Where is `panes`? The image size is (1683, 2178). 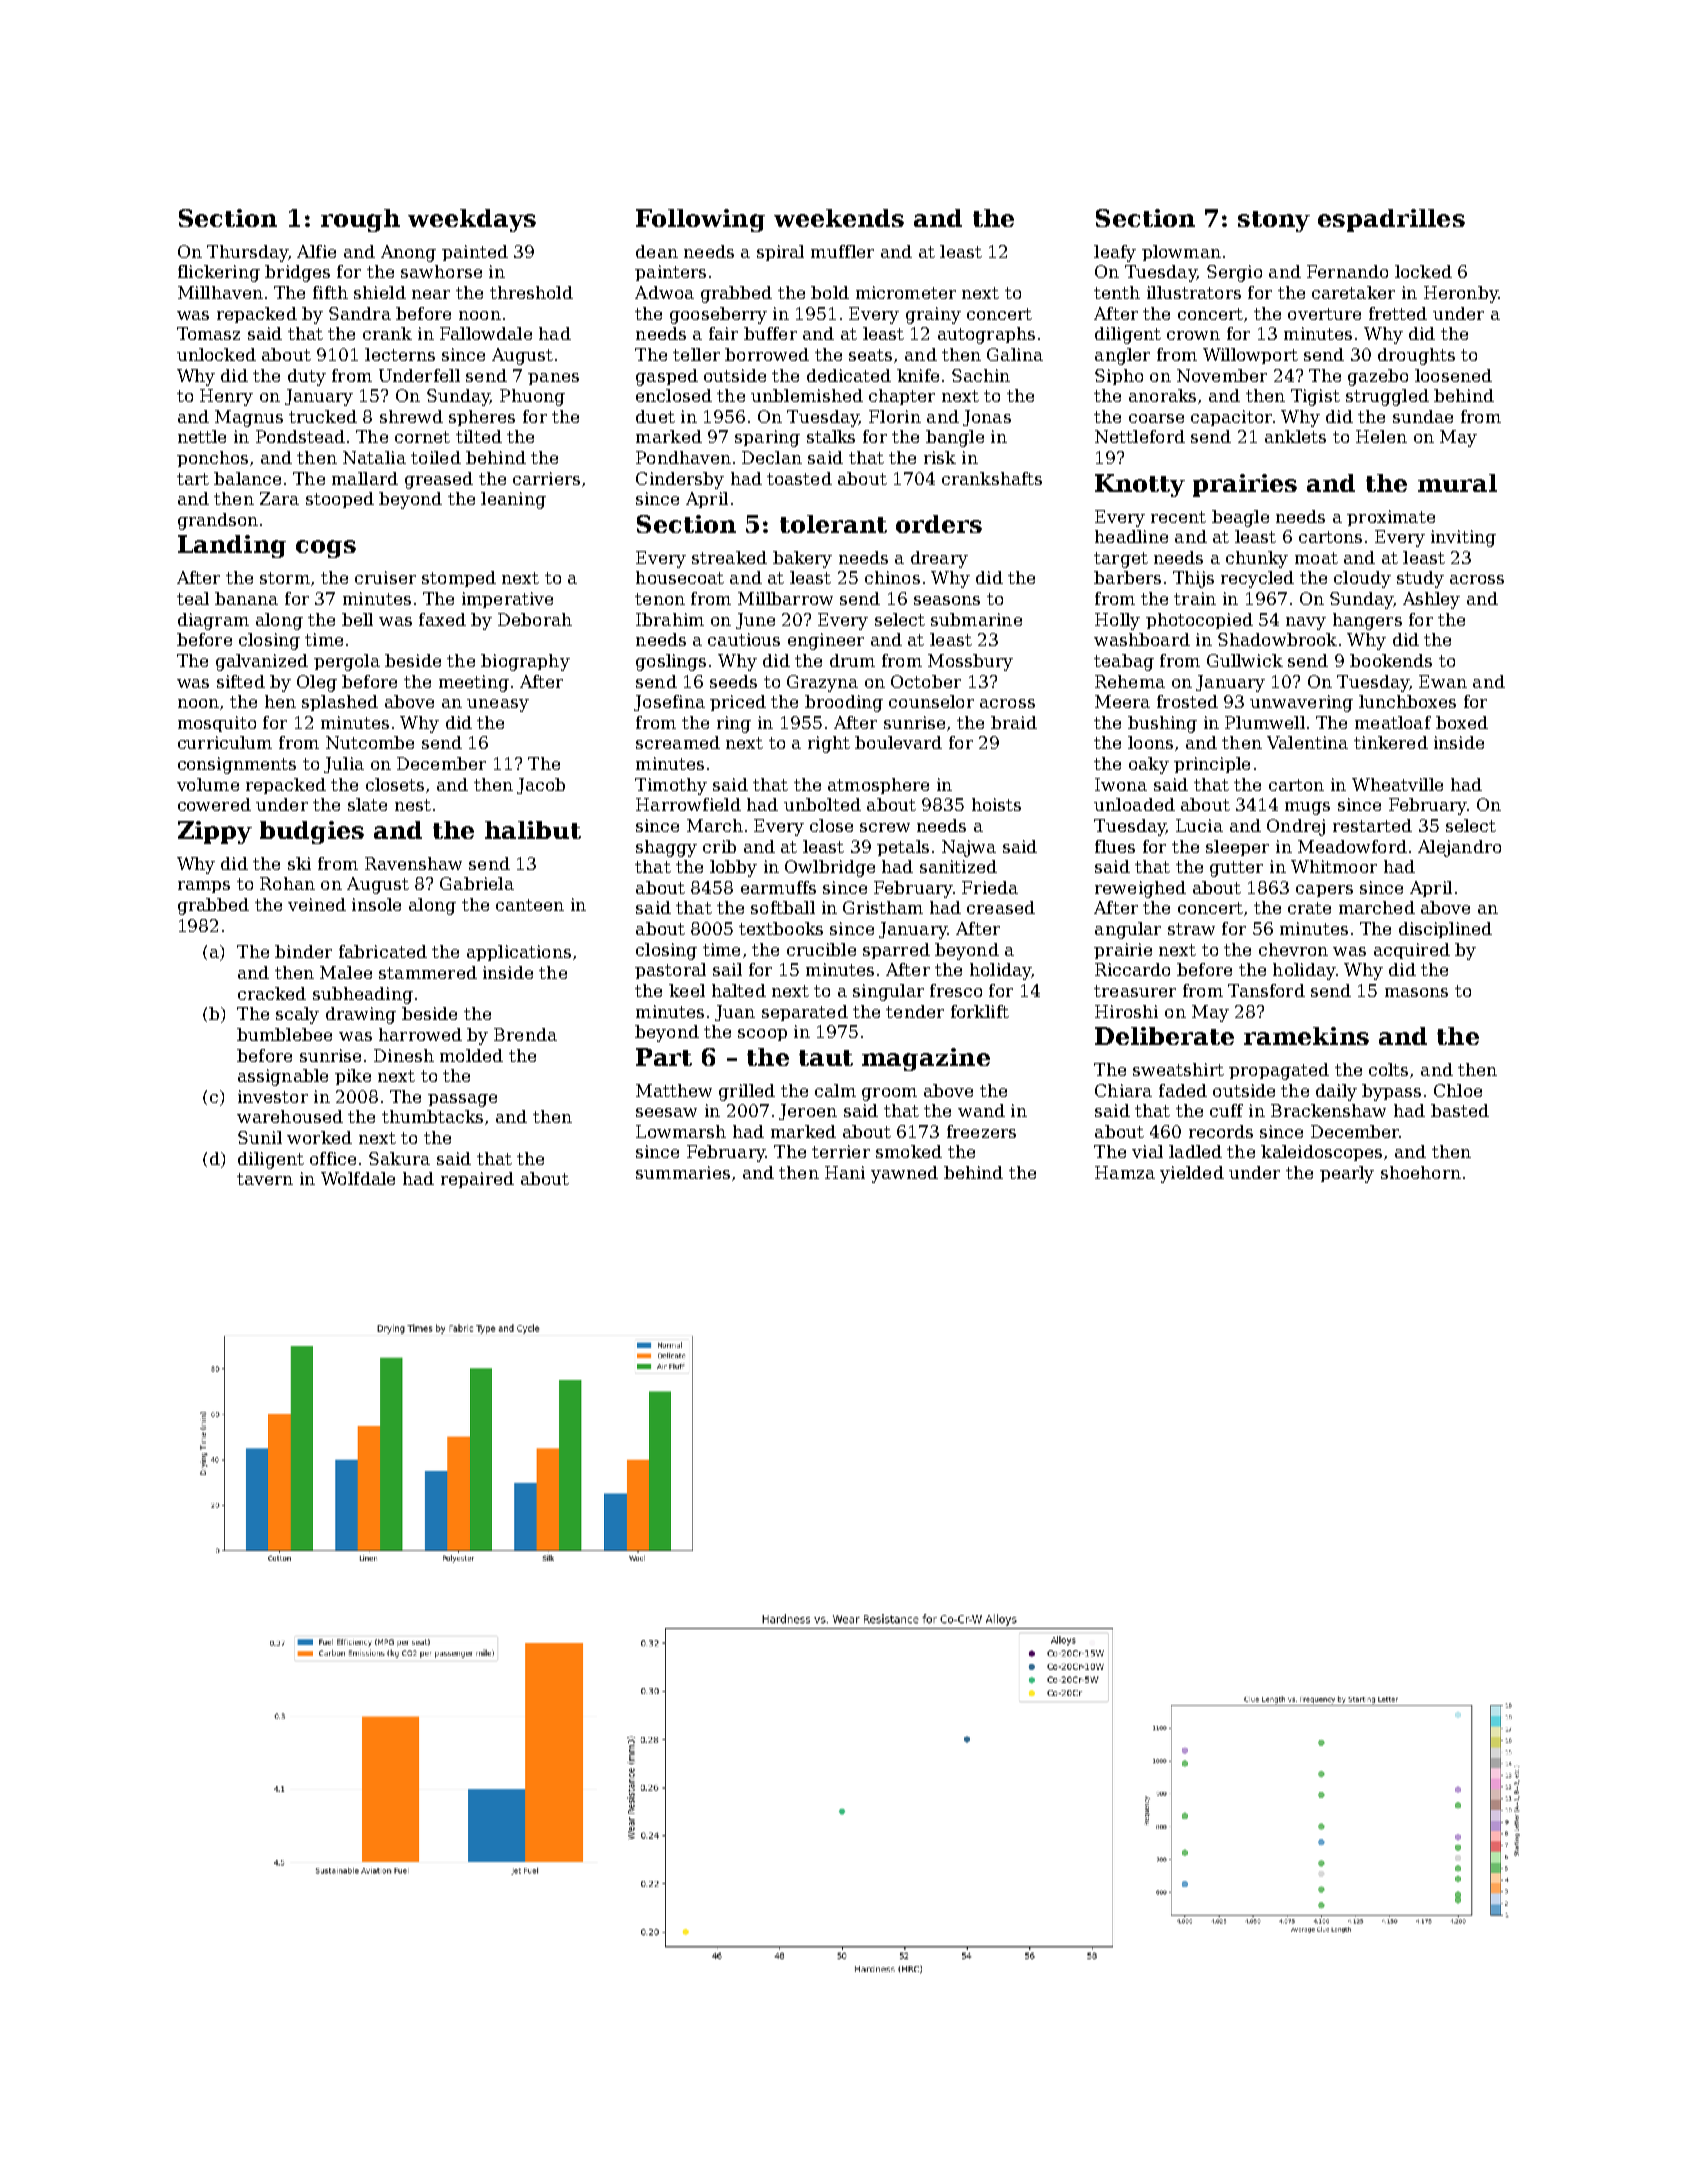 panes is located at coordinates (553, 379).
